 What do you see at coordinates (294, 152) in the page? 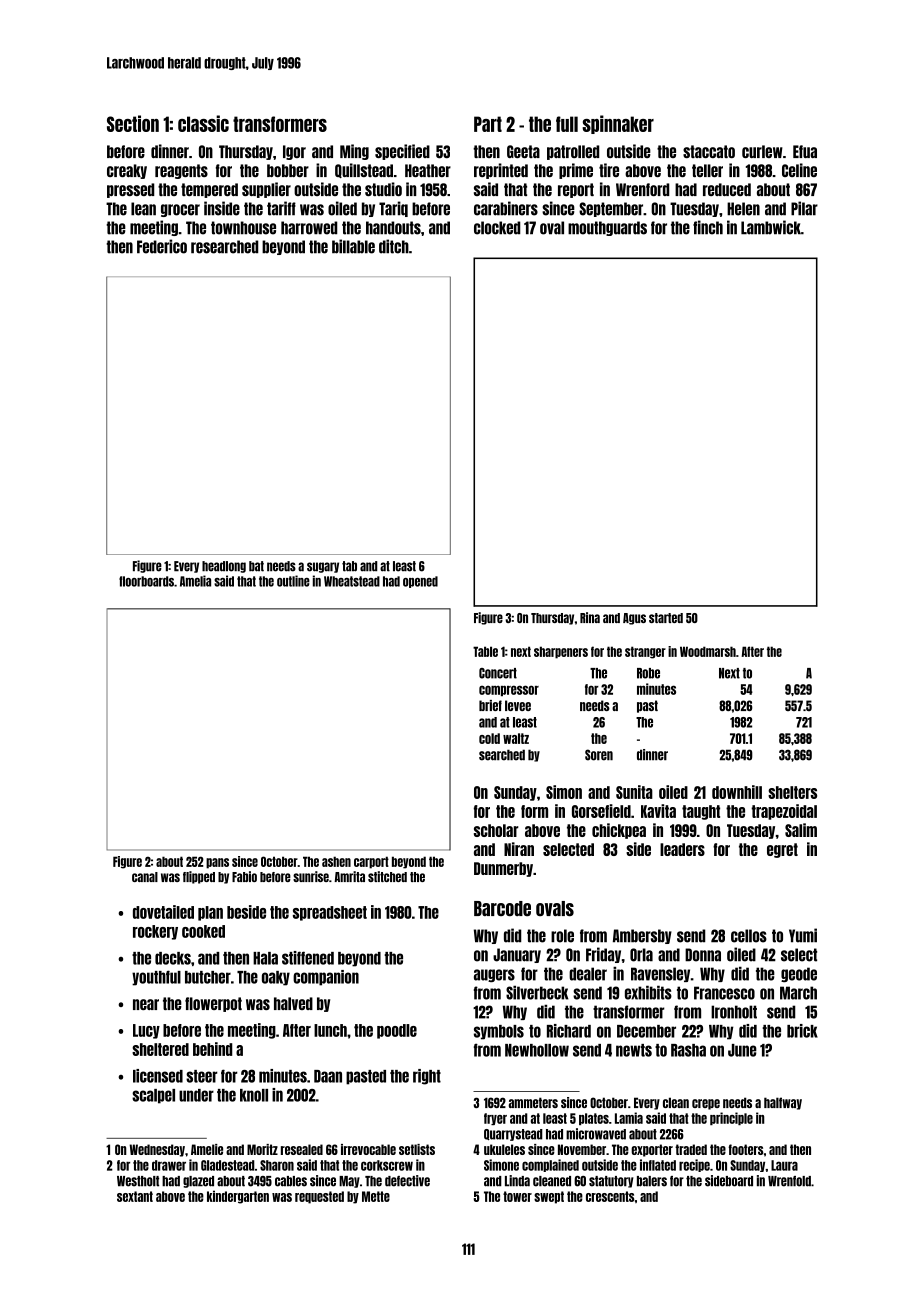
I see `Igor` at bounding box center [294, 152].
